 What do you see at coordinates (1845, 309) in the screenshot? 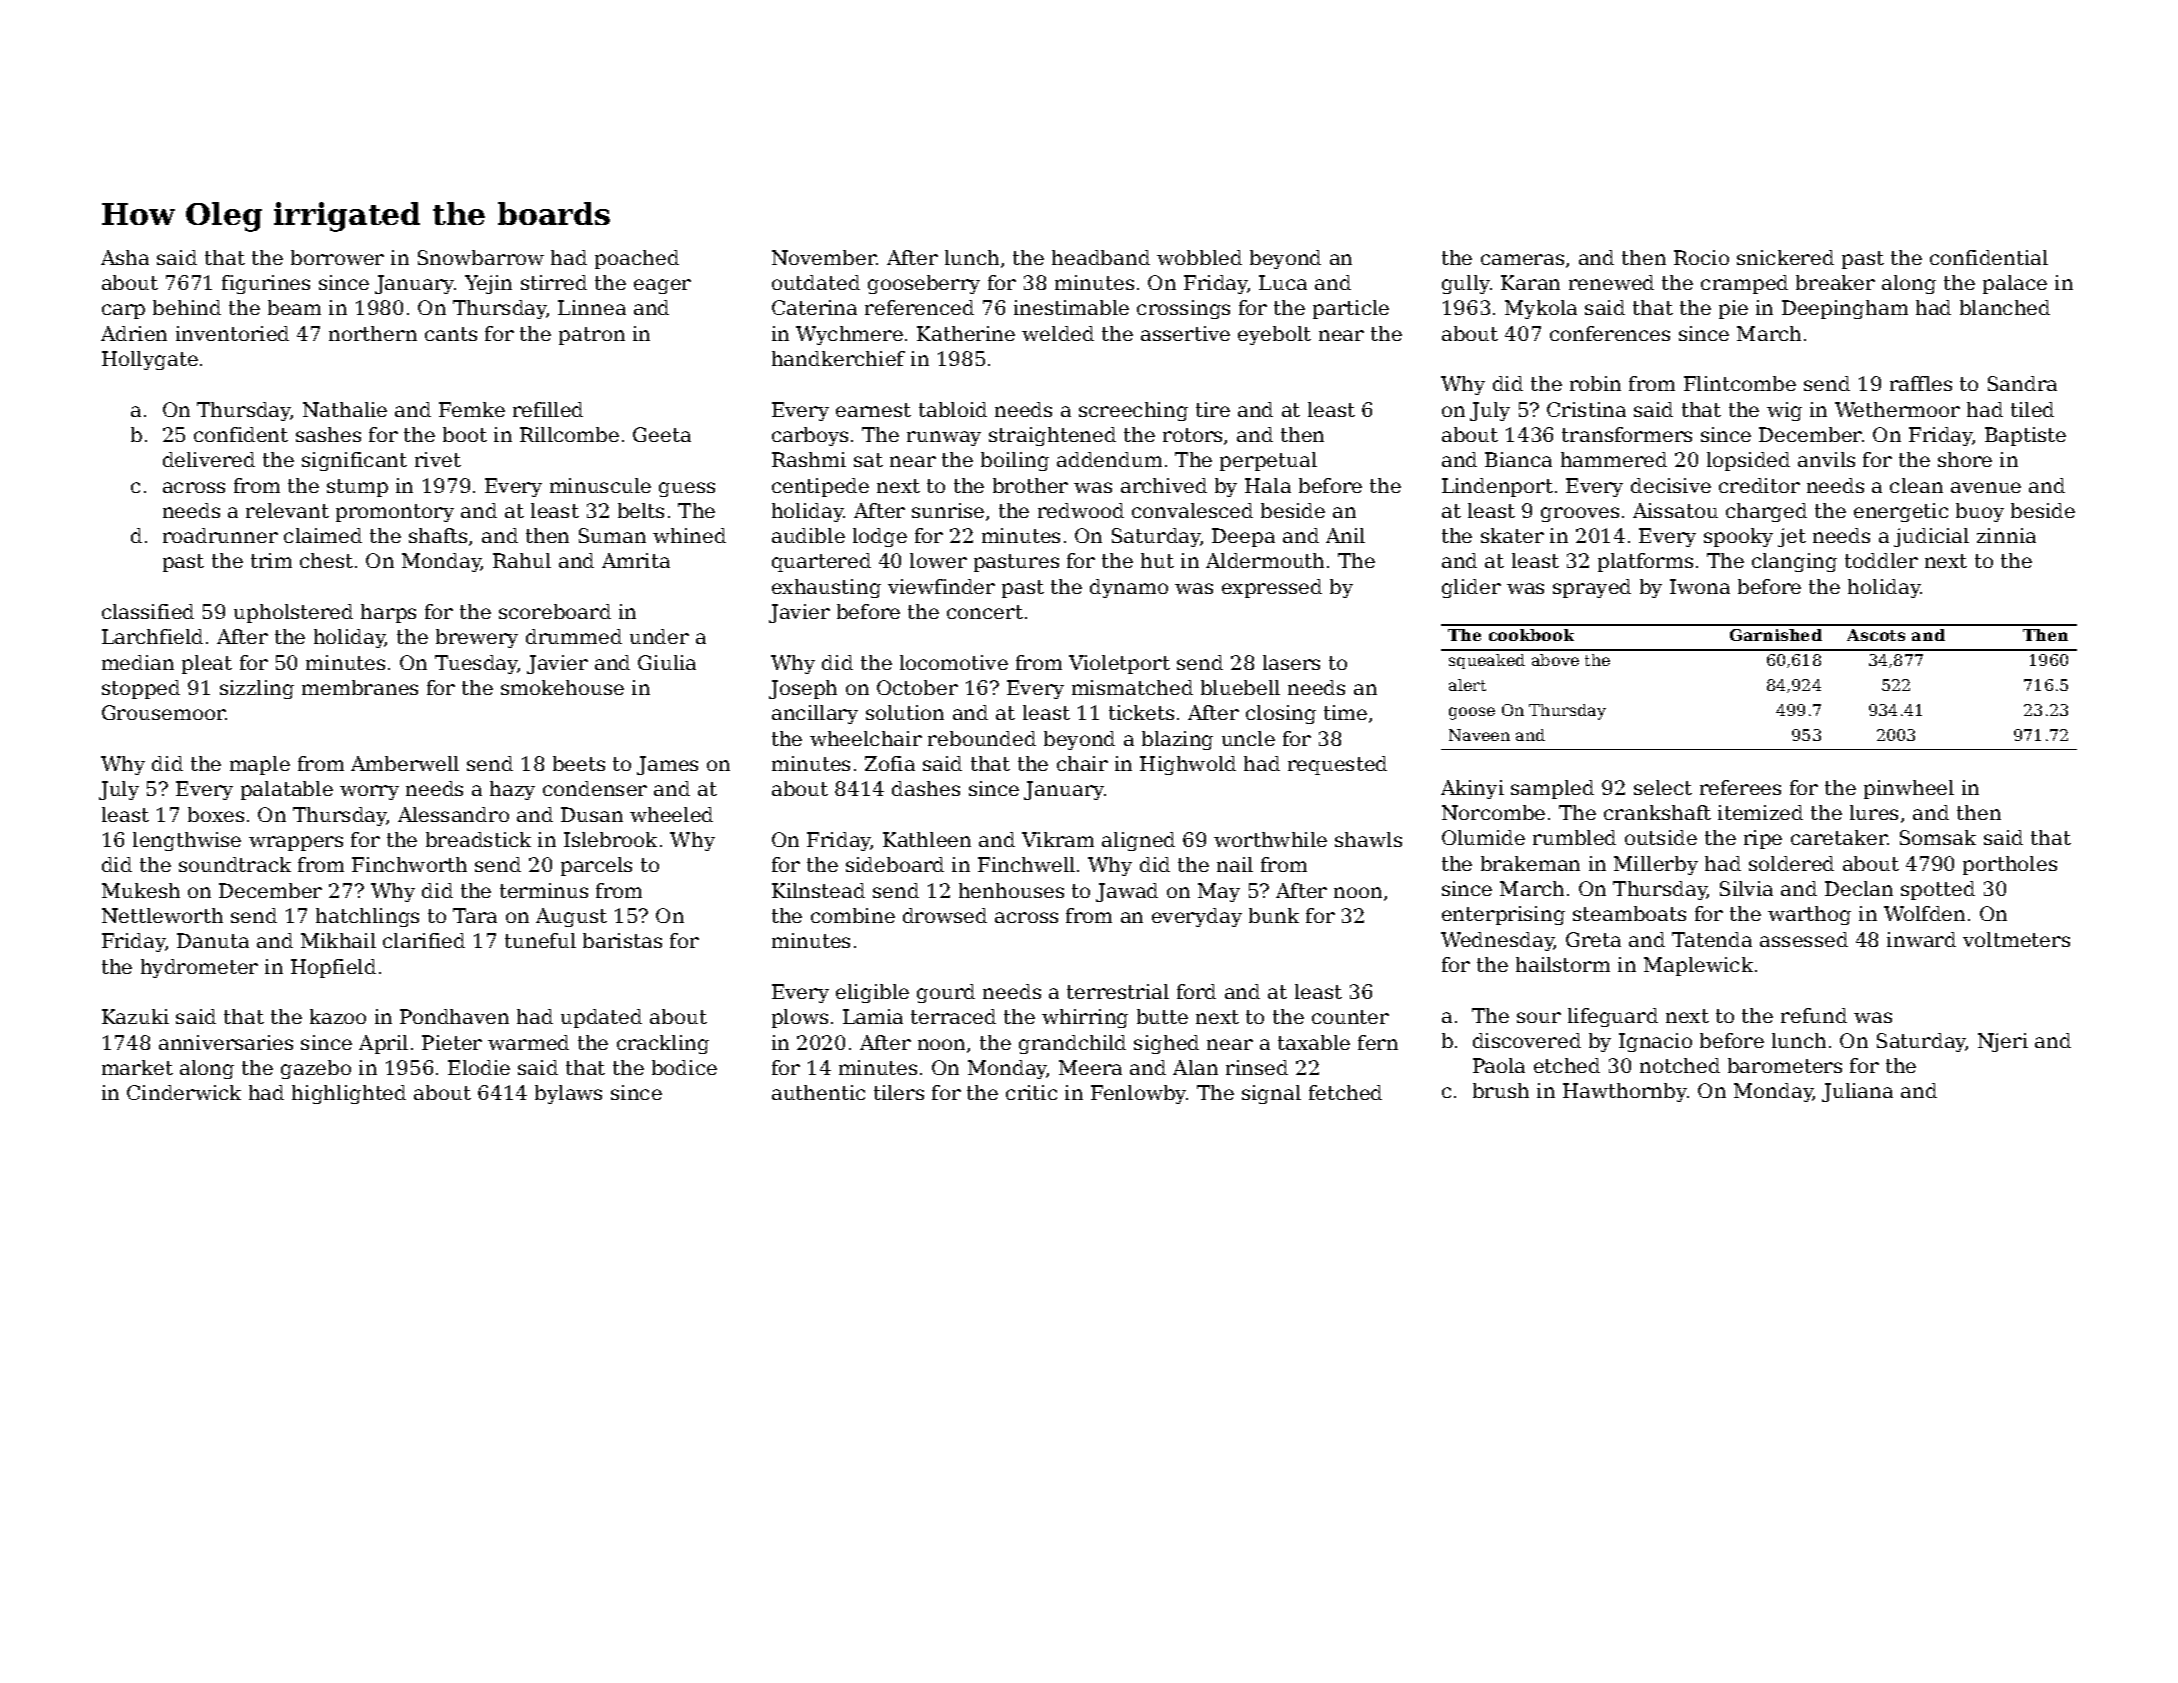
I see `Deepingham` at bounding box center [1845, 309].
